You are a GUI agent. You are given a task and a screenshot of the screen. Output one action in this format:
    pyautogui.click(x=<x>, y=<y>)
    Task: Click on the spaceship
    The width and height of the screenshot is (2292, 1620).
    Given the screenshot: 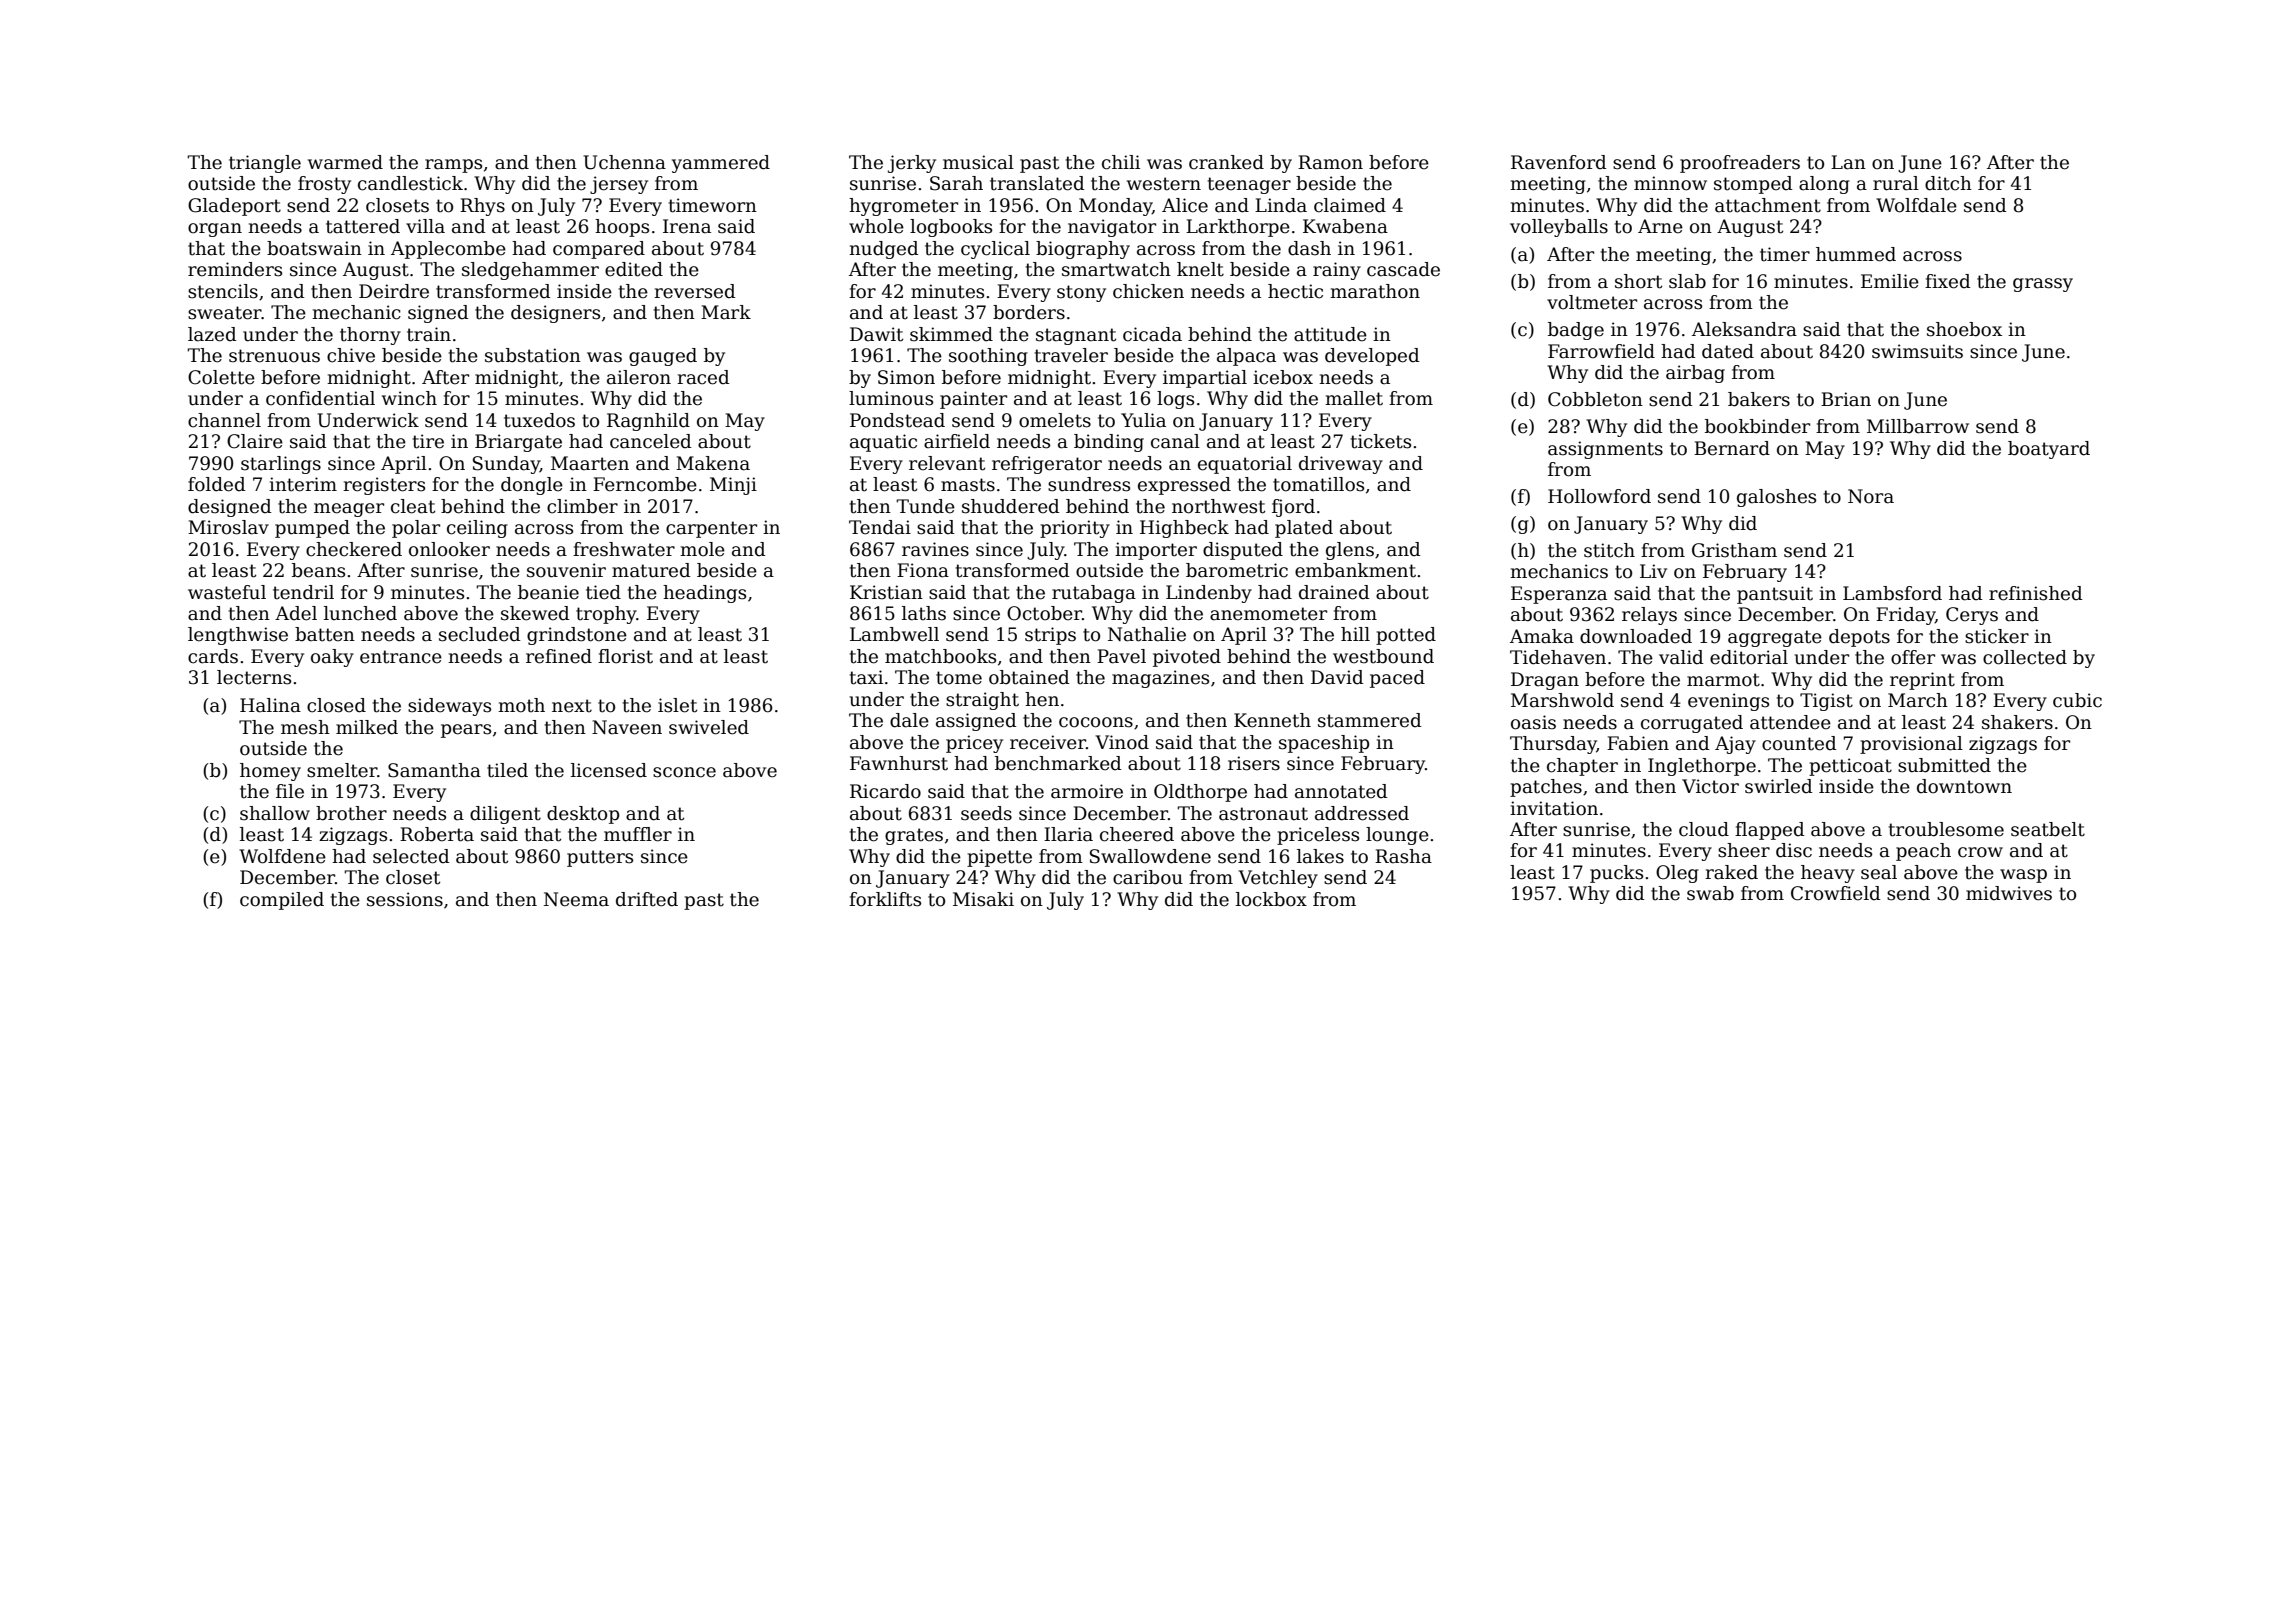 What is the action you would take?
    pyautogui.click(x=1324, y=744)
